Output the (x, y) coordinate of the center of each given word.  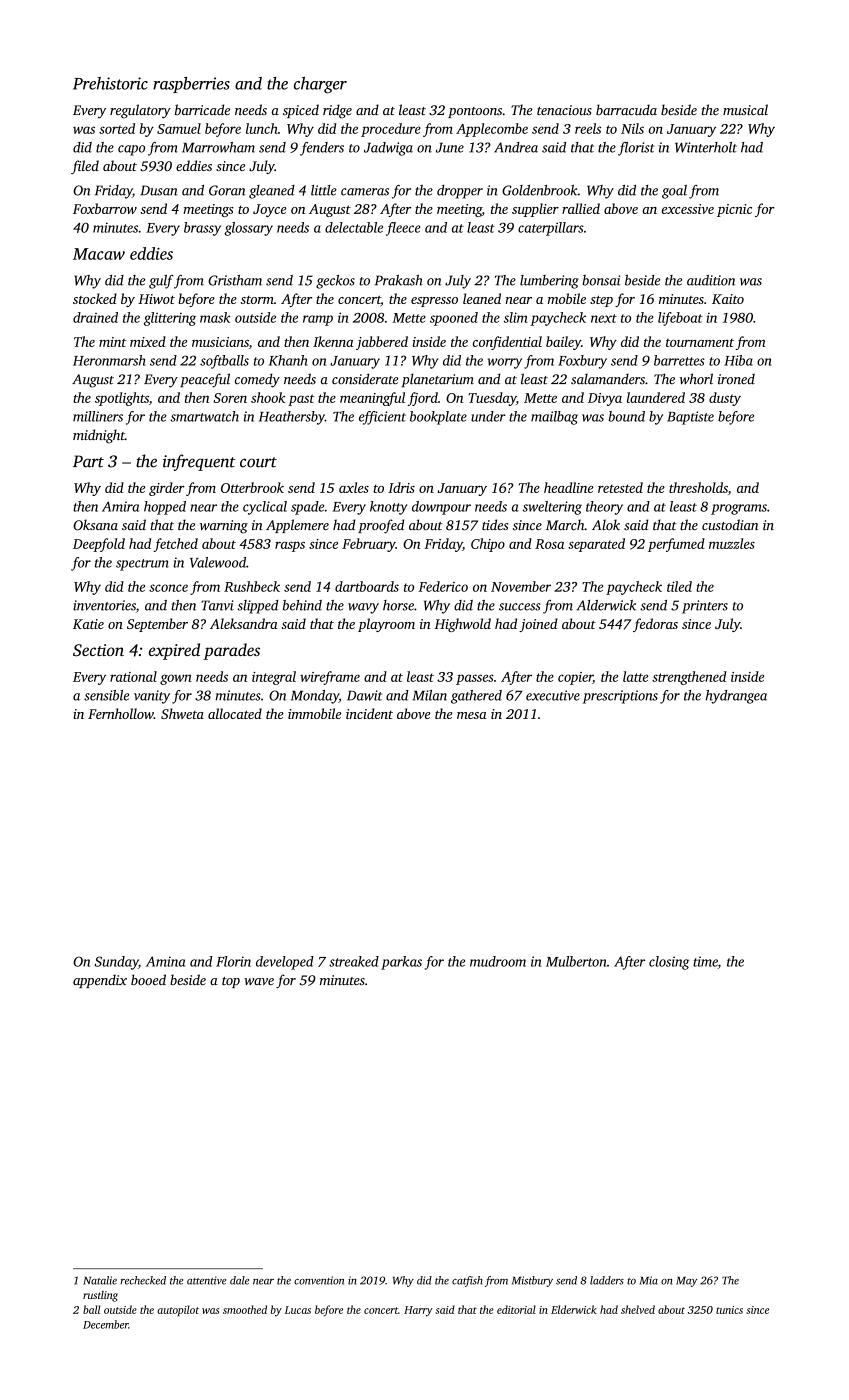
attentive (206, 1280)
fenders (322, 149)
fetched (175, 545)
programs (739, 509)
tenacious (564, 110)
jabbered (382, 343)
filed (85, 167)
